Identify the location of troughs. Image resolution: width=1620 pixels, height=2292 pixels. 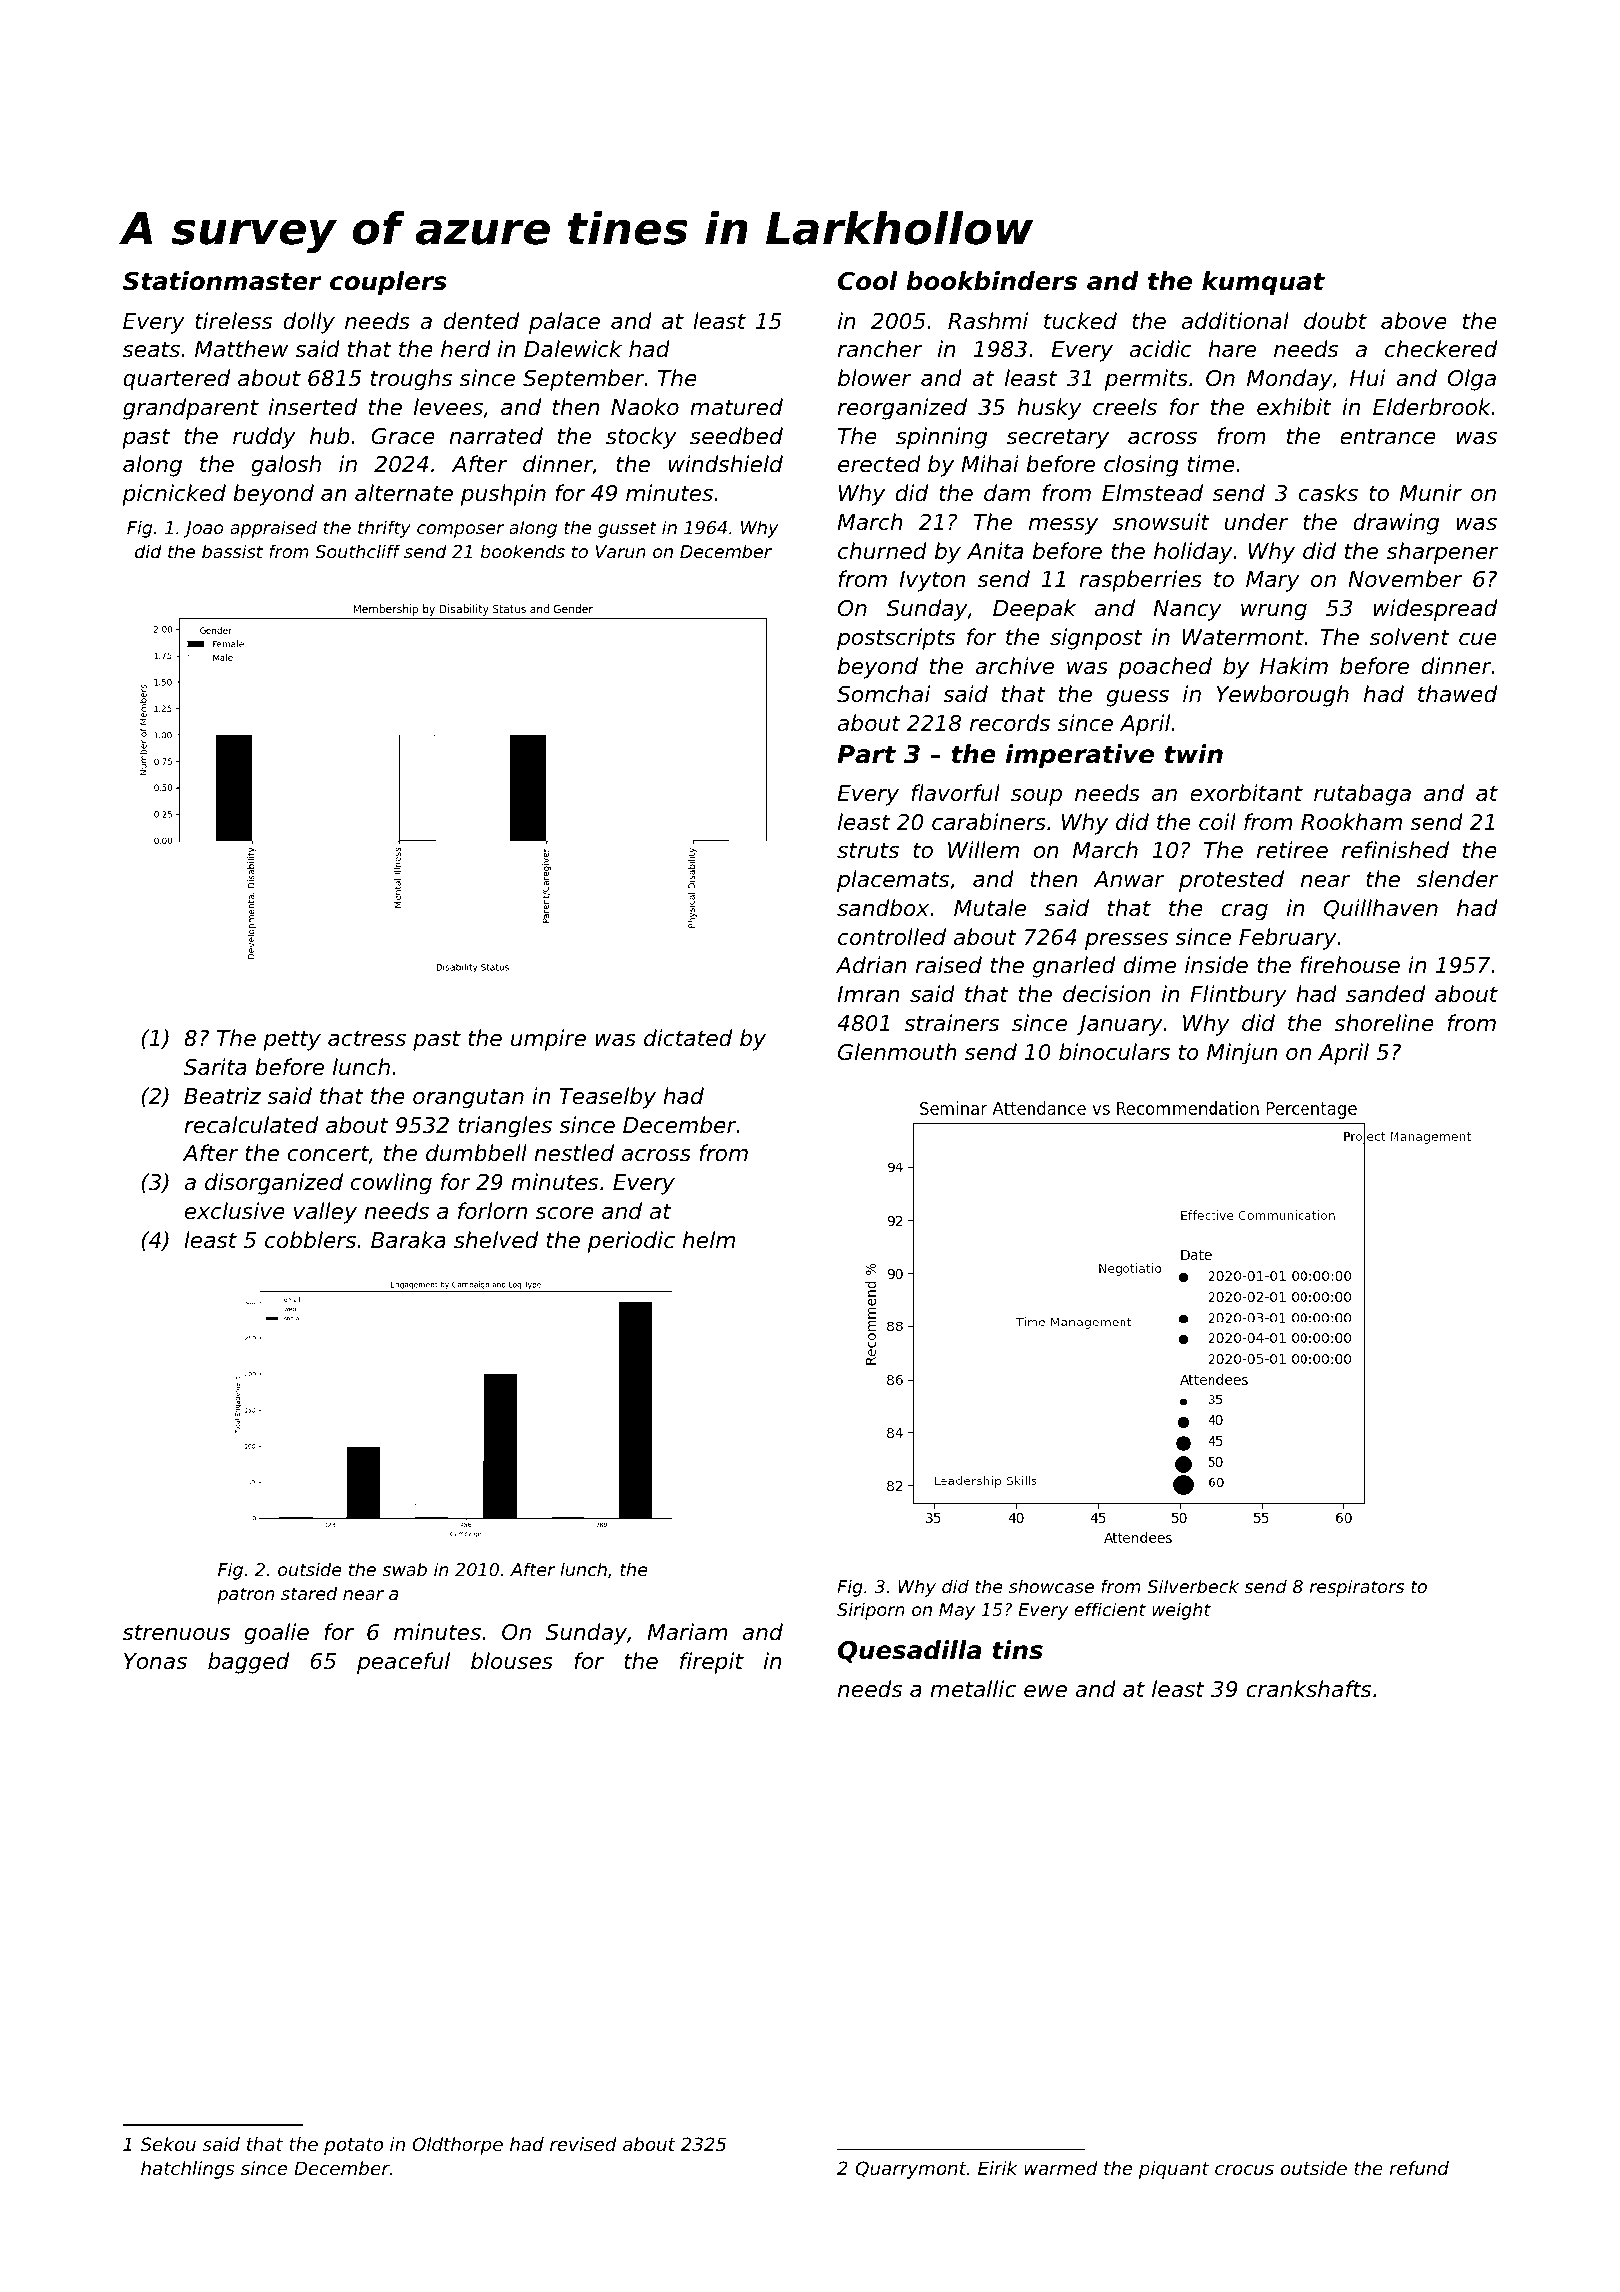
(411, 380).
